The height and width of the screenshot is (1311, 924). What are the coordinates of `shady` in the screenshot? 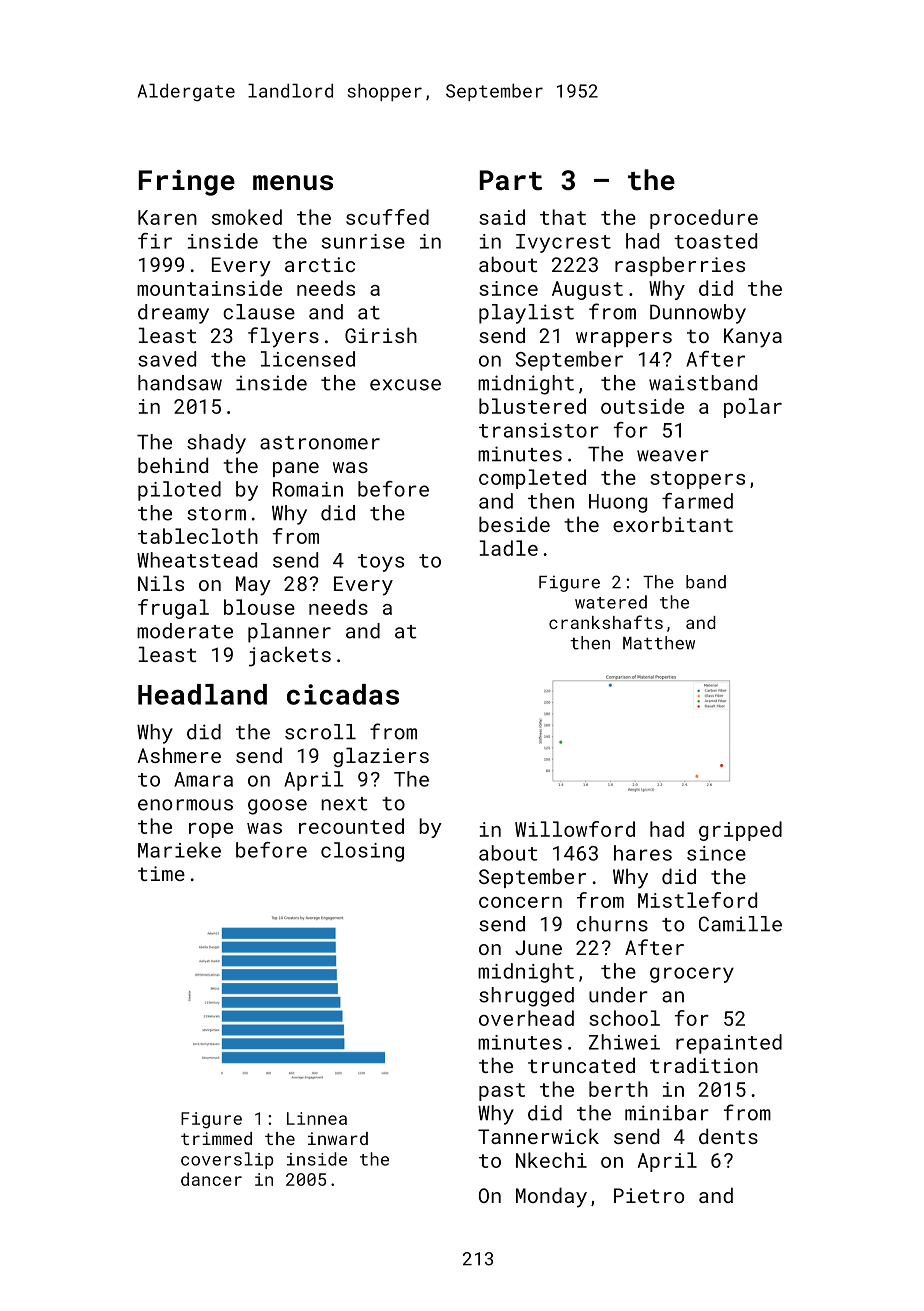 It's located at (216, 444).
